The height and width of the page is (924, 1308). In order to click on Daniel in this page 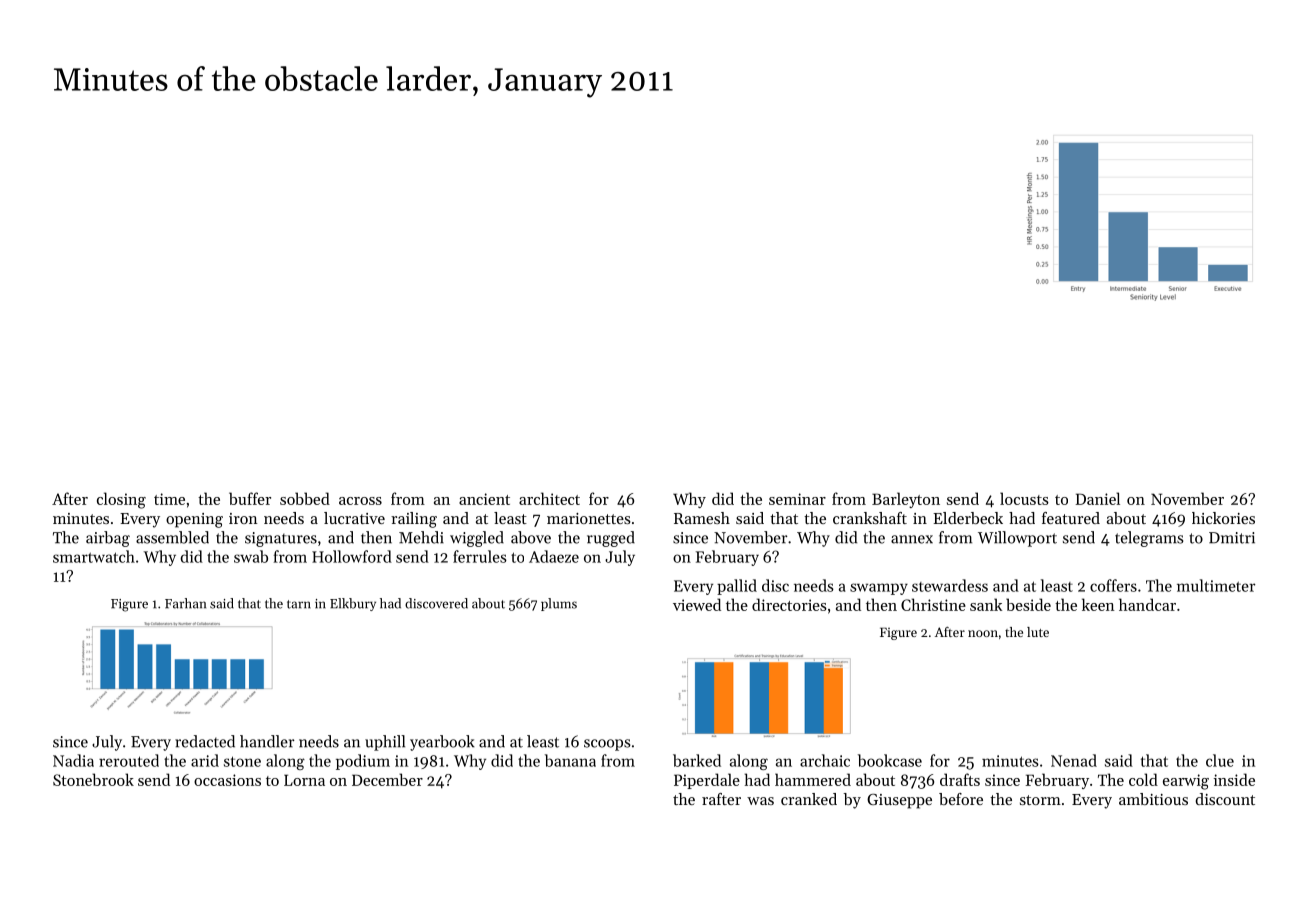, I will do `click(1098, 498)`.
